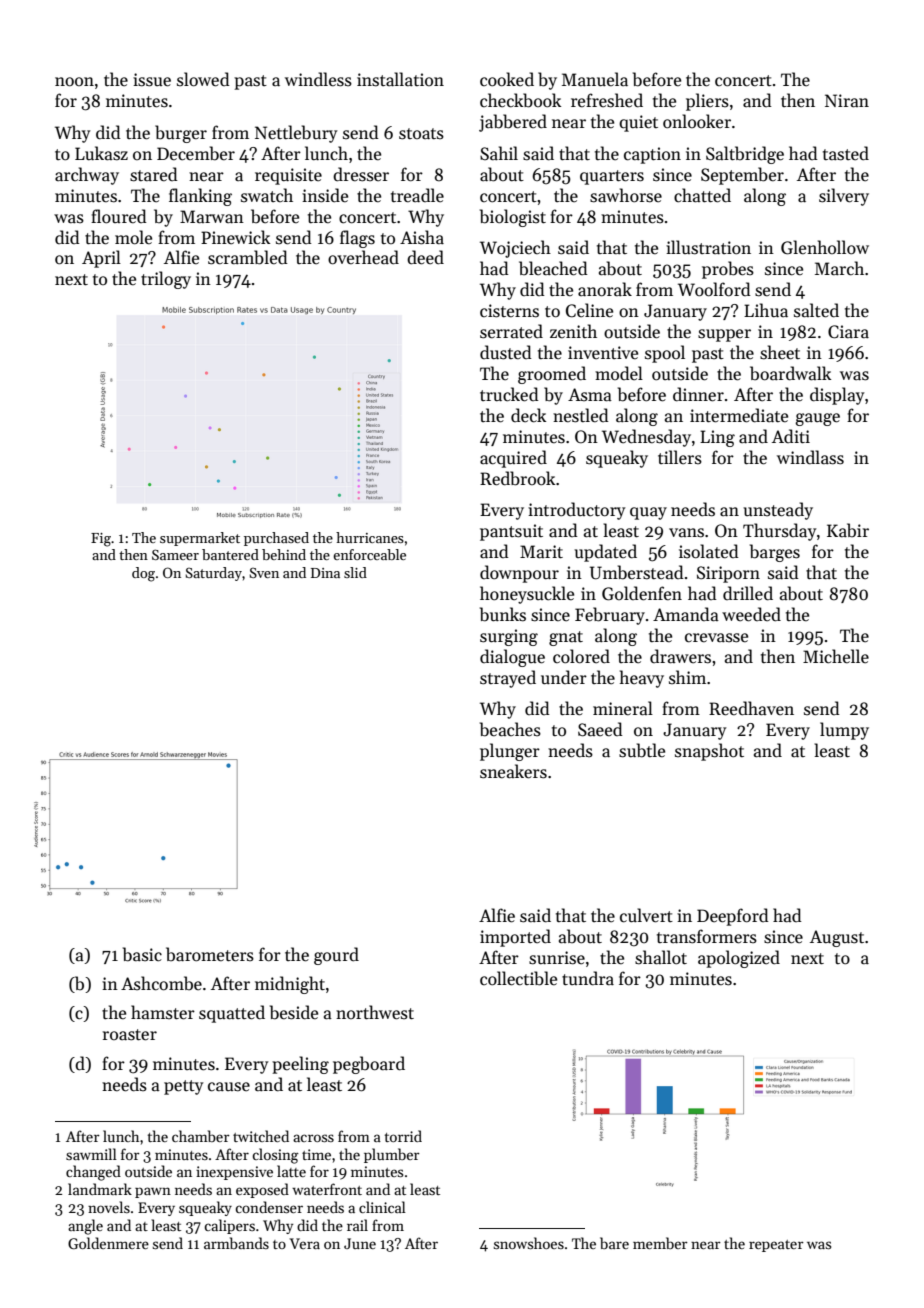 This screenshot has height=1308, width=924. What do you see at coordinates (595, 79) in the screenshot?
I see `Manuela` at bounding box center [595, 79].
